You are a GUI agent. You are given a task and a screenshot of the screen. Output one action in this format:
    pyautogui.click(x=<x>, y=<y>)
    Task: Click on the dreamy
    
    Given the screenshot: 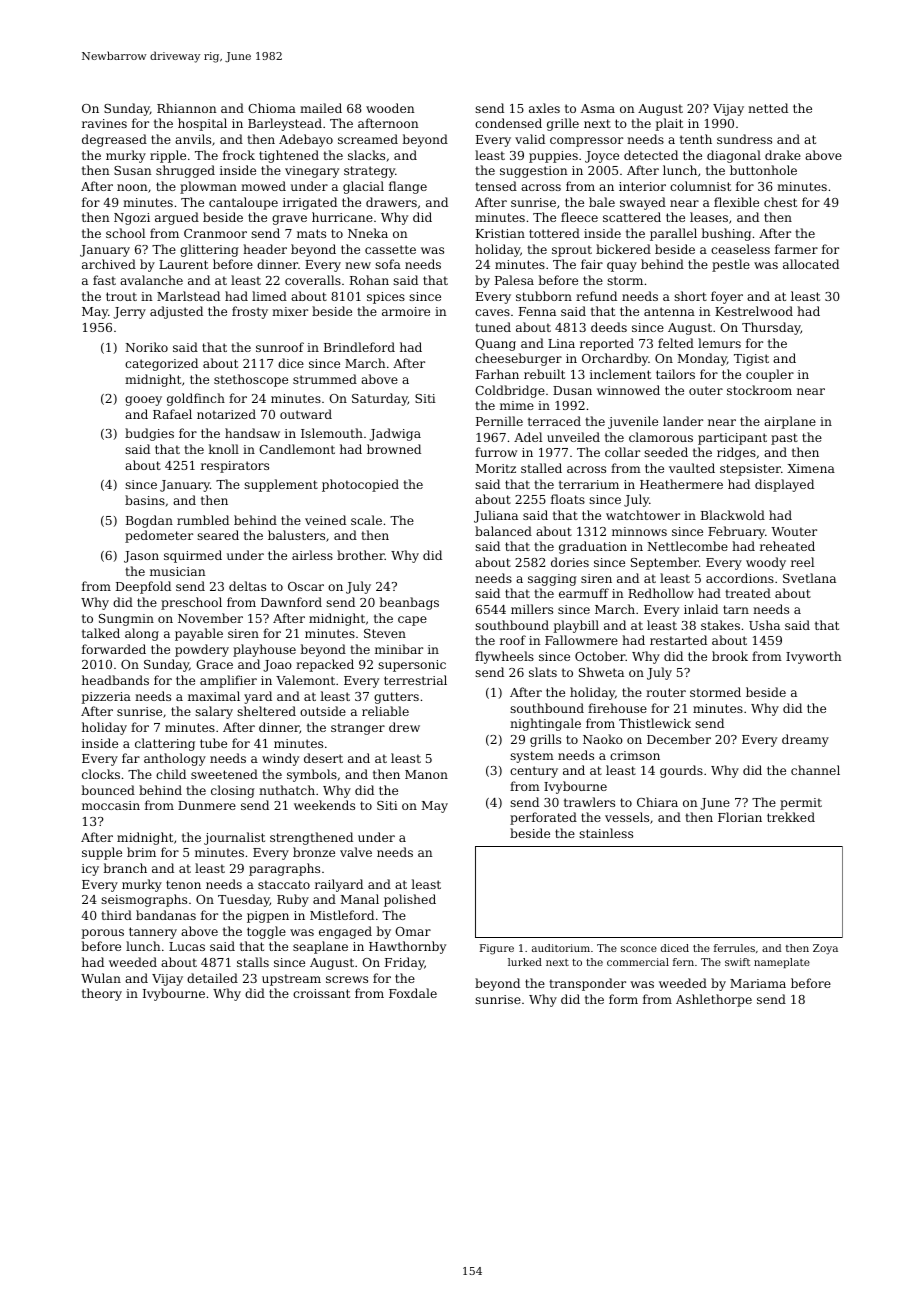 What is the action you would take?
    pyautogui.click(x=805, y=740)
